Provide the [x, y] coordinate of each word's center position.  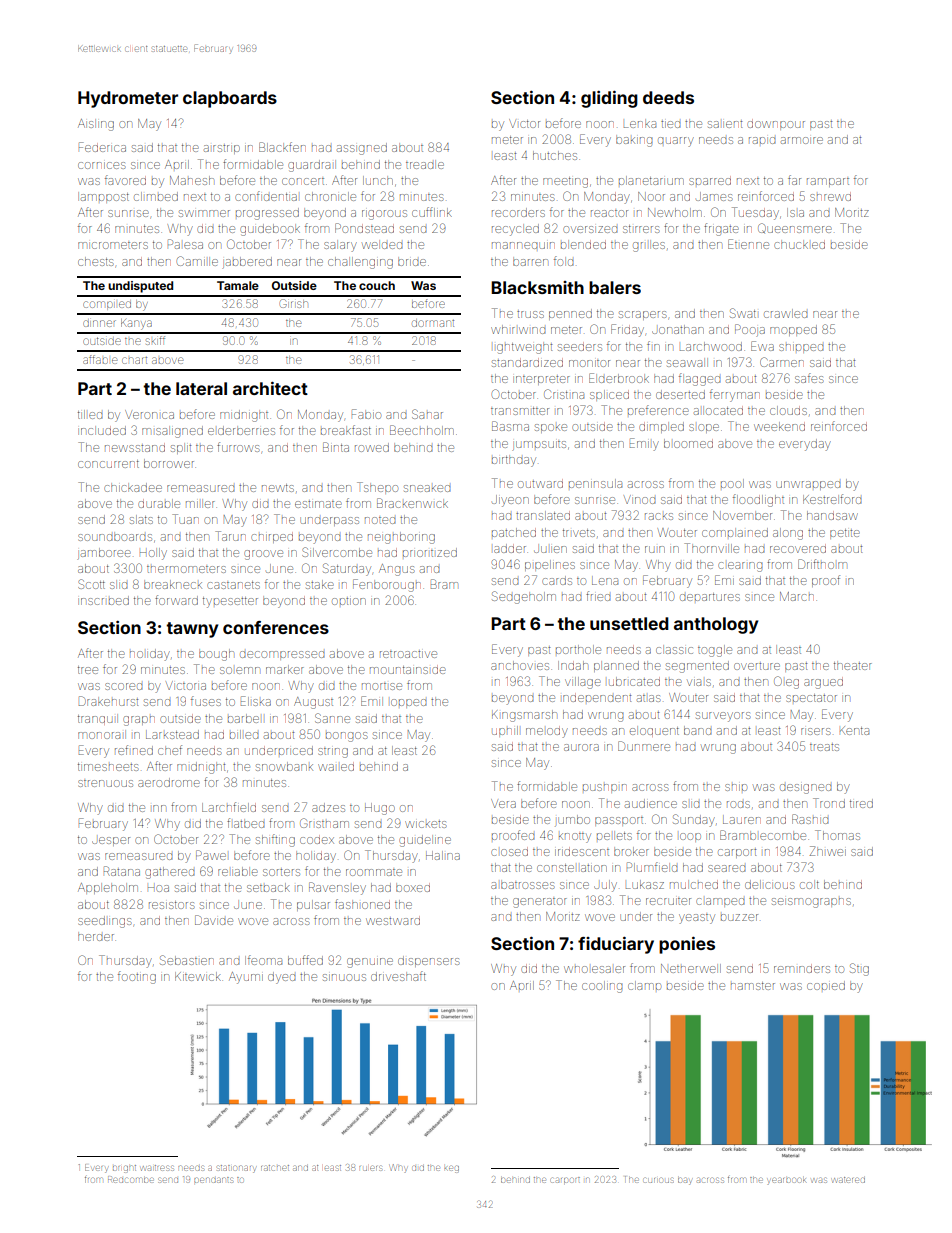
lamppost [103, 197]
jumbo [572, 821]
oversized [590, 229]
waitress [157, 1168]
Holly [153, 554]
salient [725, 124]
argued [823, 683]
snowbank [284, 766]
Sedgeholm [524, 597]
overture [757, 666]
